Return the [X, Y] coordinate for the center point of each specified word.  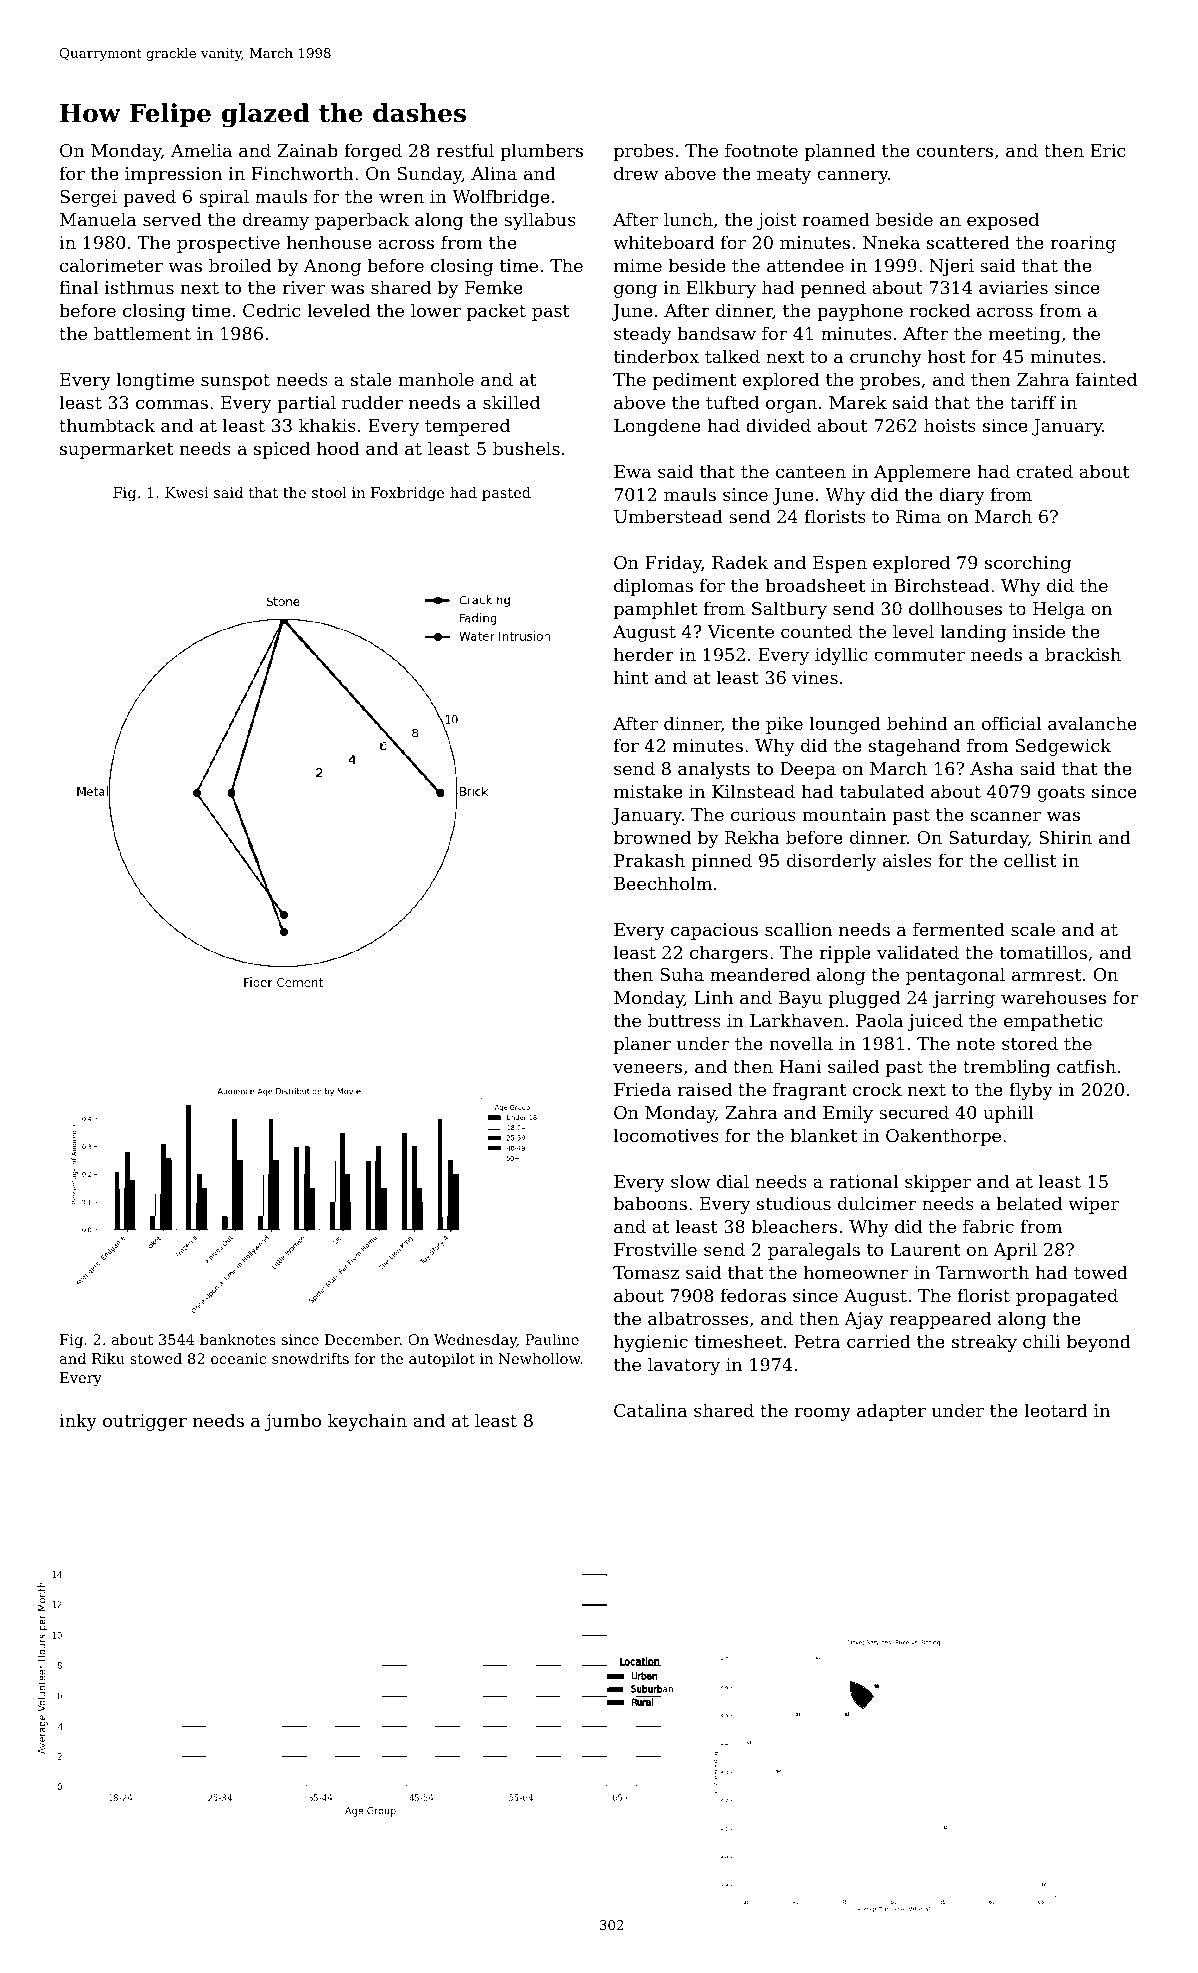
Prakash [649, 860]
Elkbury [721, 289]
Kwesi [187, 492]
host [946, 356]
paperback [362, 221]
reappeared [940, 1320]
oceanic [238, 1358]
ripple [845, 954]
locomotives [666, 1135]
